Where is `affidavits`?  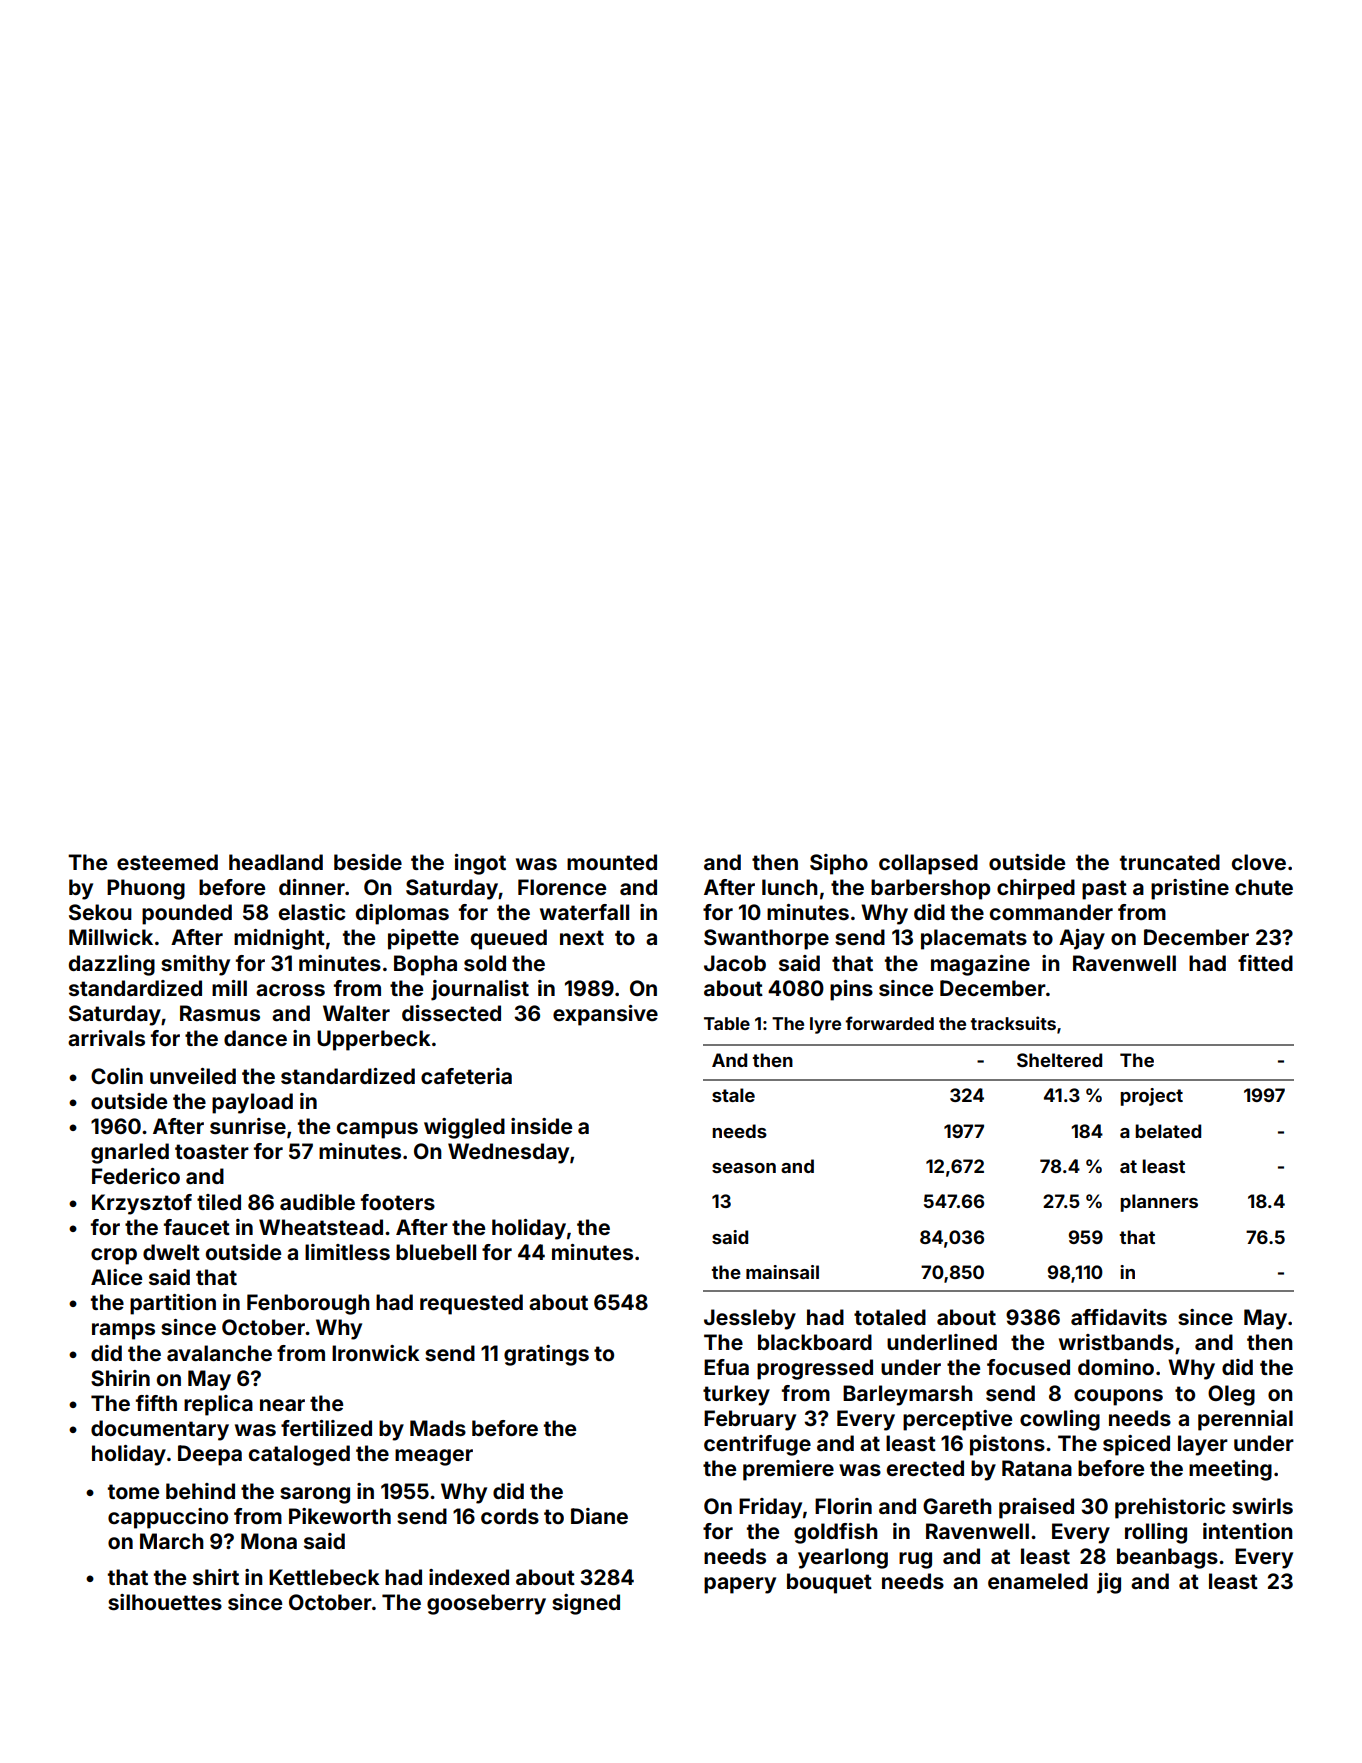
affidavits is located at coordinates (1119, 1317).
